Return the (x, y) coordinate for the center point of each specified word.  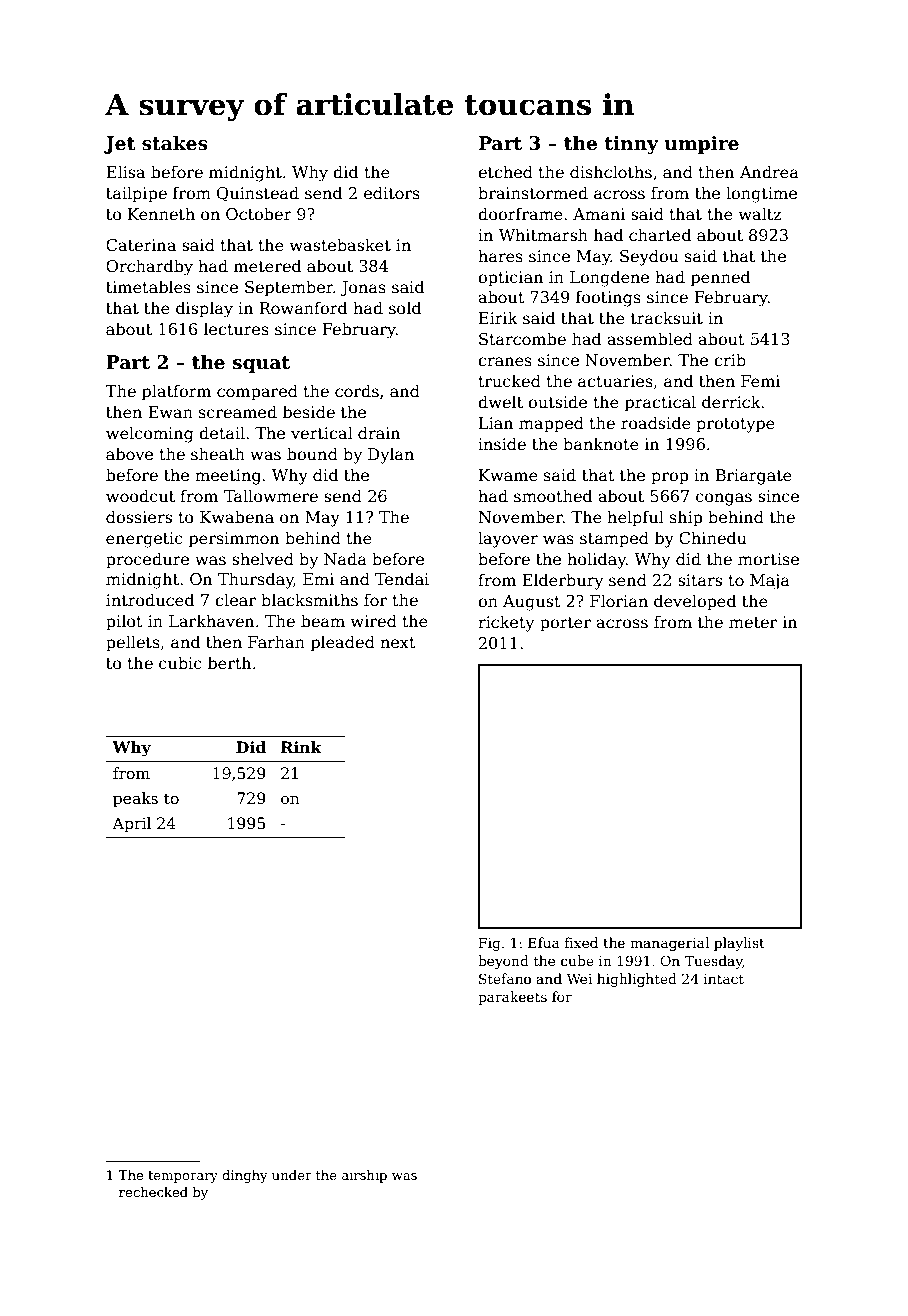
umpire (702, 145)
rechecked (153, 1192)
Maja (770, 582)
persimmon (234, 540)
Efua (544, 942)
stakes (175, 143)
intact (724, 979)
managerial (669, 944)
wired (374, 620)
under (292, 1175)
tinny (631, 145)
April (131, 824)
